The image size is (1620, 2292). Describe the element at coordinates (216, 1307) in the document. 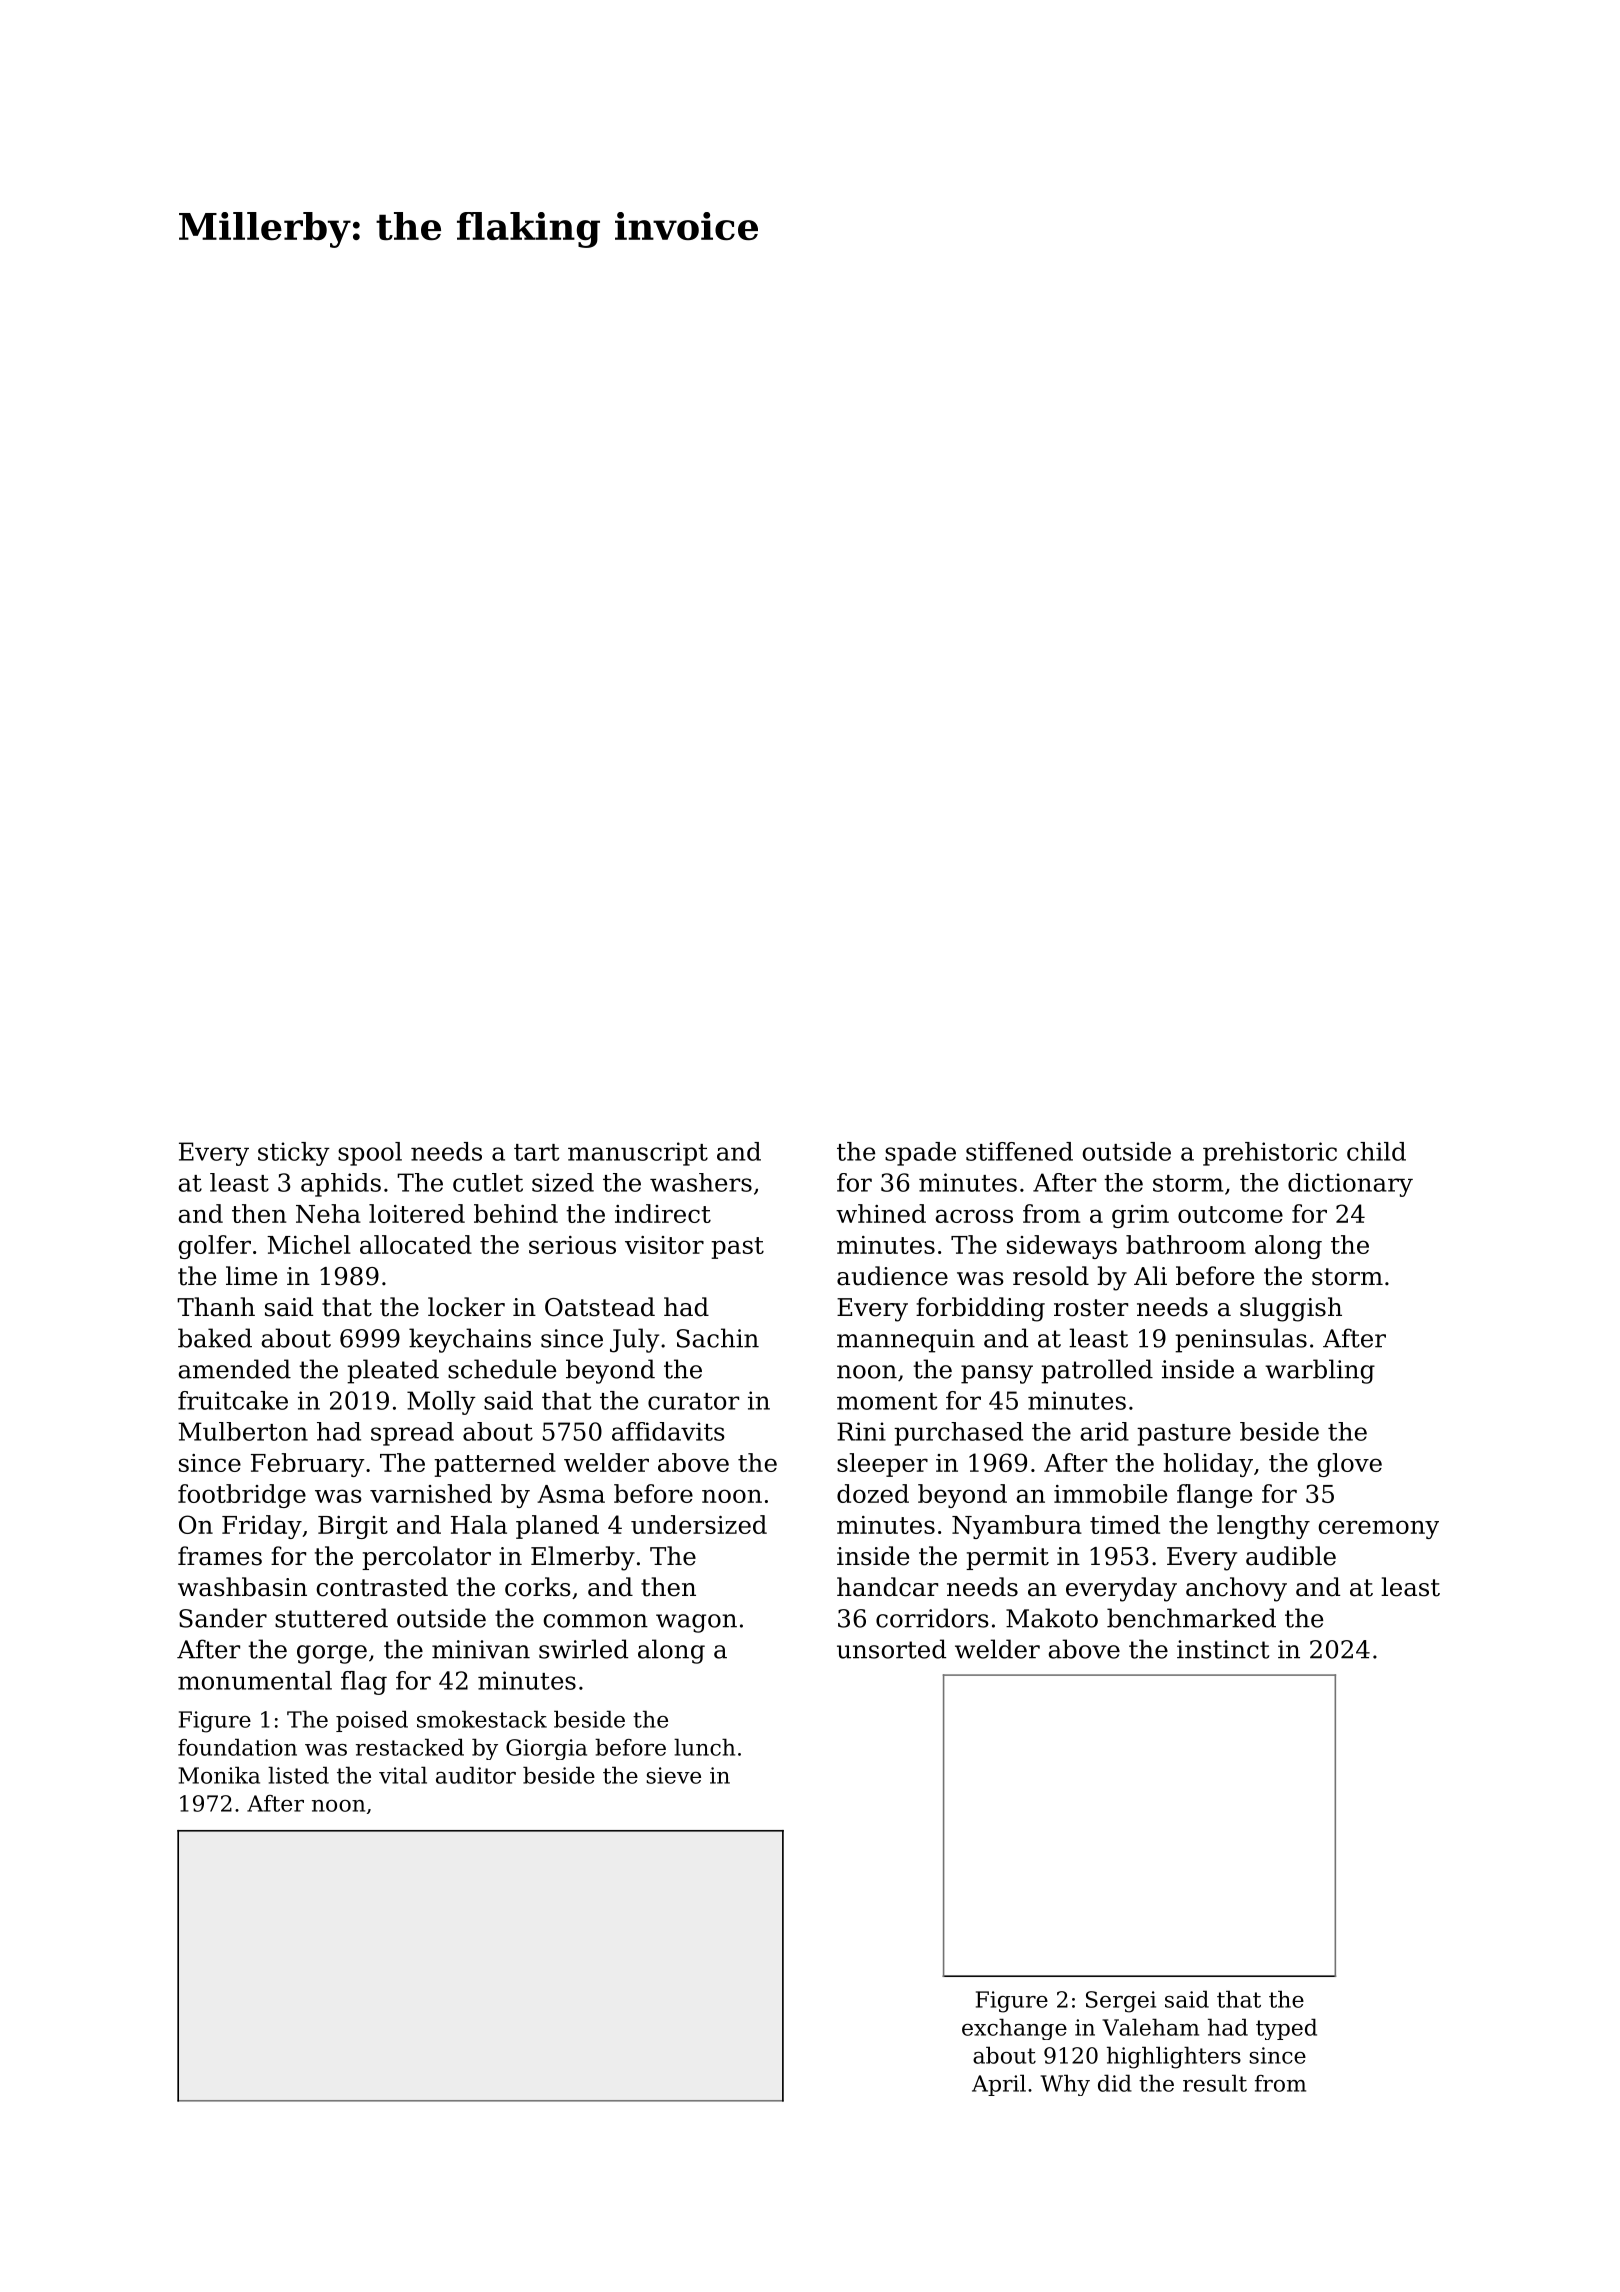

I see `Thanh` at that location.
